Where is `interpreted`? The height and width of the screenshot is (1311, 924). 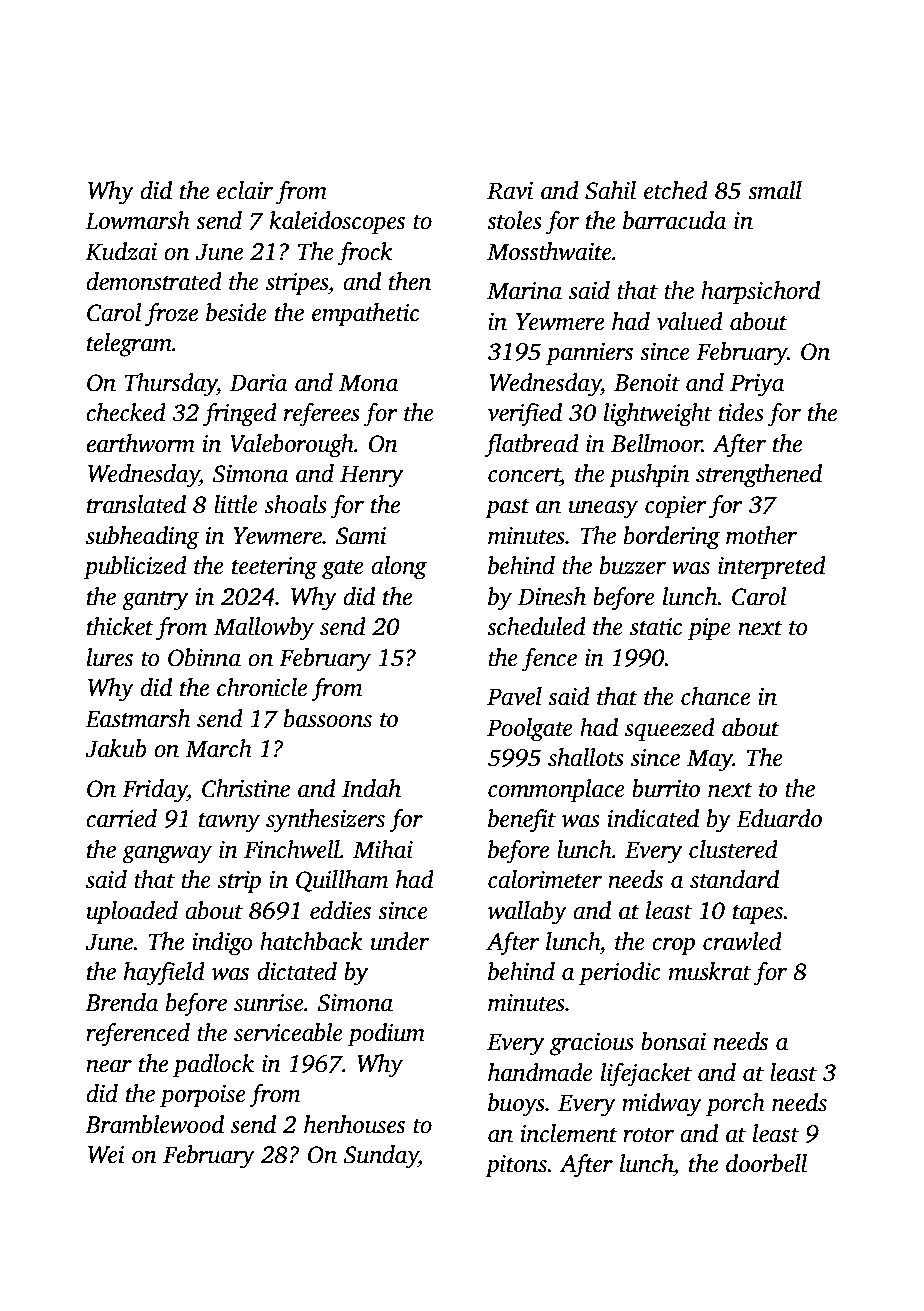 interpreted is located at coordinates (772, 568).
